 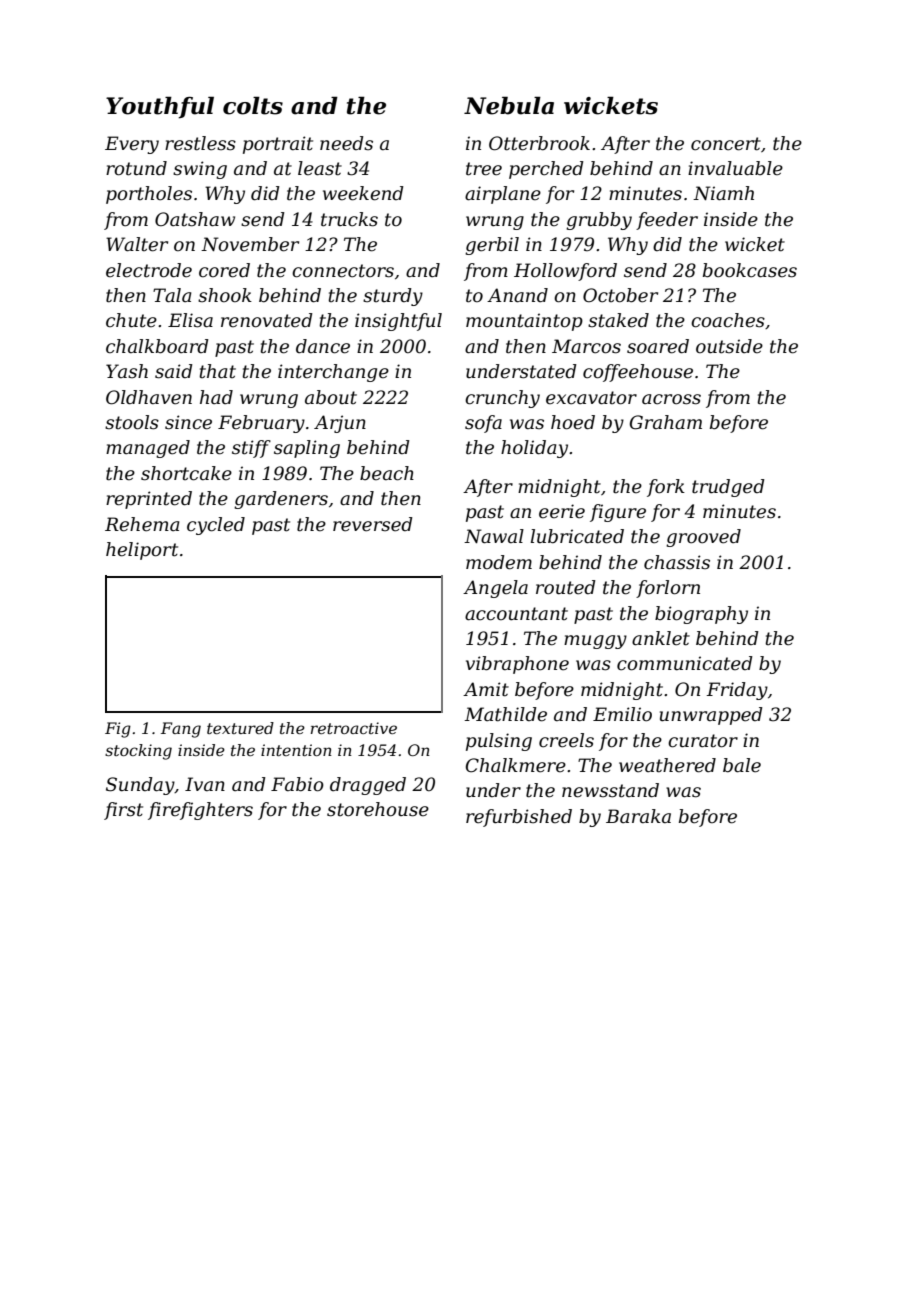 I want to click on refurbished, so click(x=519, y=818).
